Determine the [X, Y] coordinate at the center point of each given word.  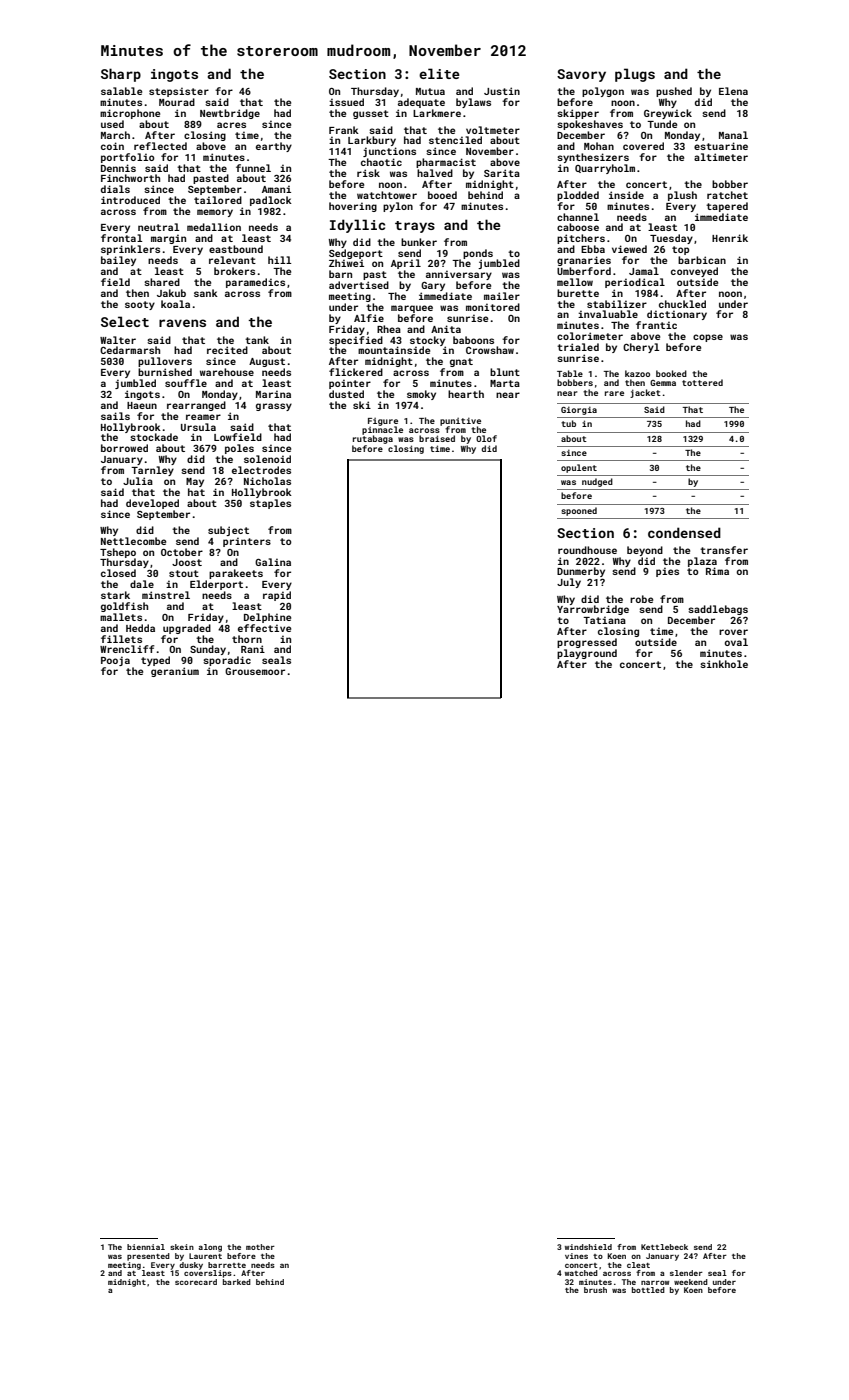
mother [260, 1247]
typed [155, 661]
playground [587, 654]
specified [356, 341]
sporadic [227, 661]
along [210, 1248]
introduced [130, 200]
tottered [702, 382]
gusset [371, 114]
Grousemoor [255, 671]
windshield [588, 1247]
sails [115, 416]
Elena [733, 91]
